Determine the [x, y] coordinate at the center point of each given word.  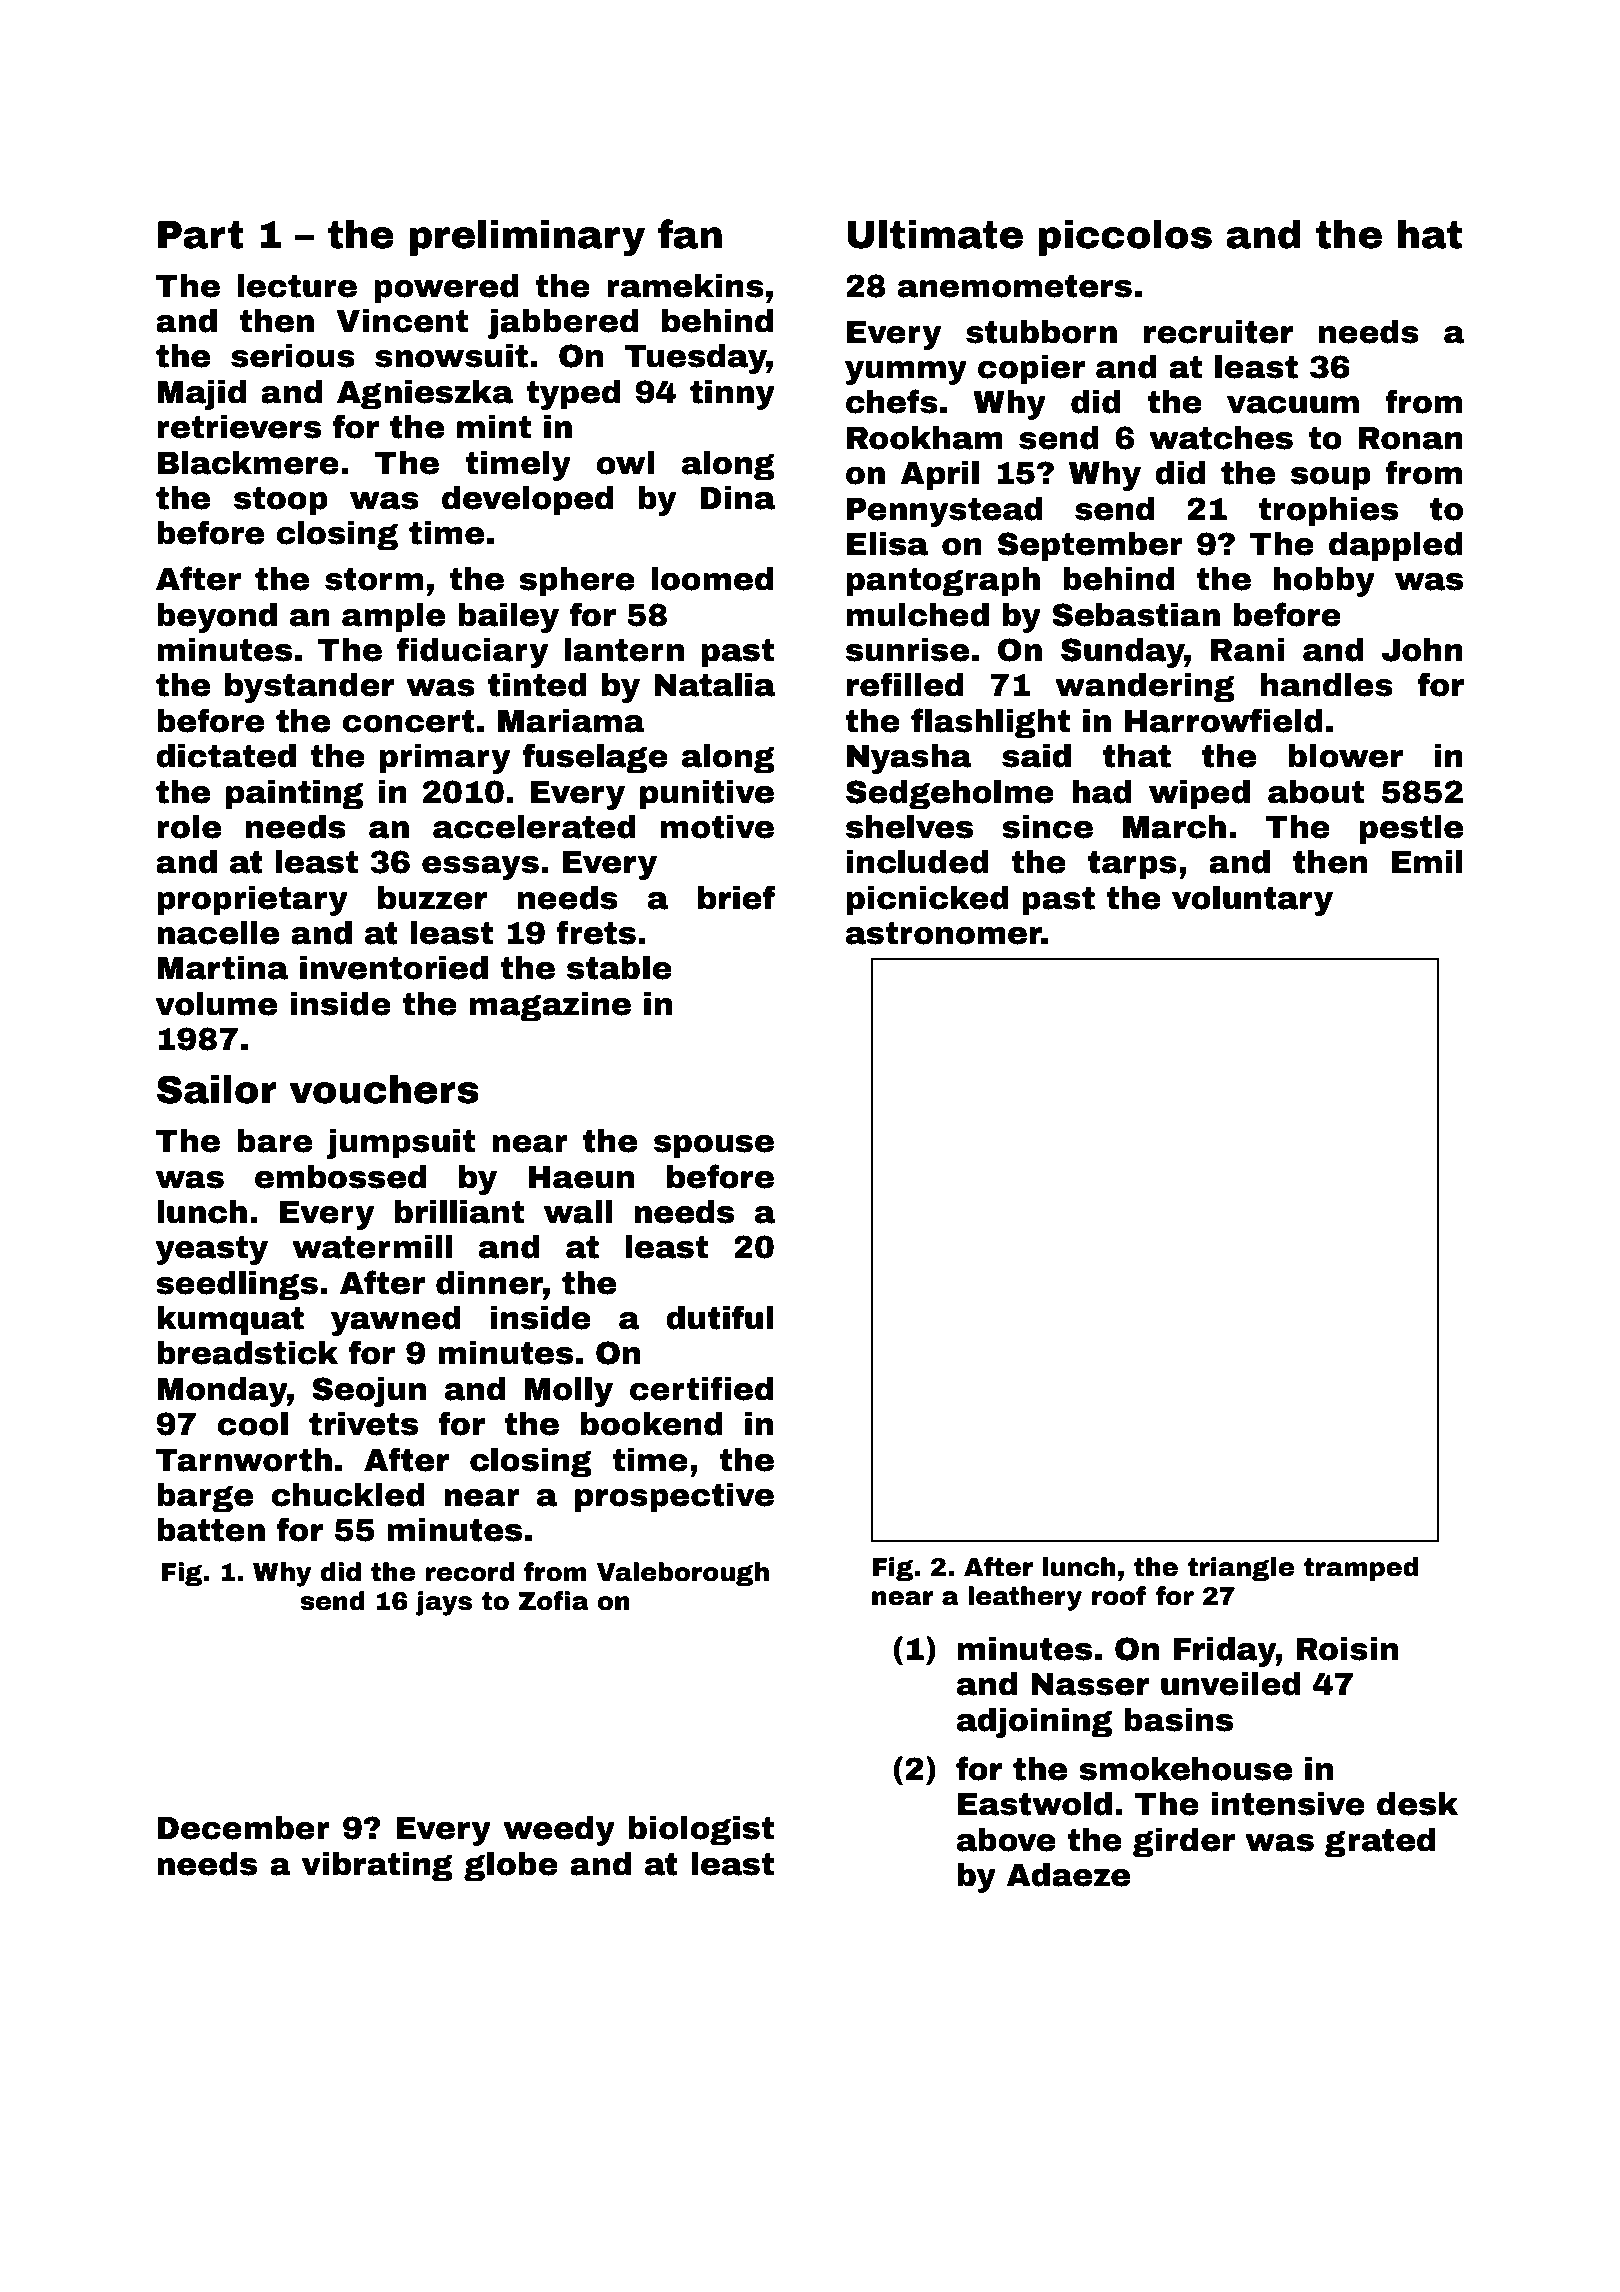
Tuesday [695, 359]
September [1090, 547]
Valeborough [683, 1574]
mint [494, 427]
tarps [1132, 865]
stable [619, 968]
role [189, 827]
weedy [559, 1831]
